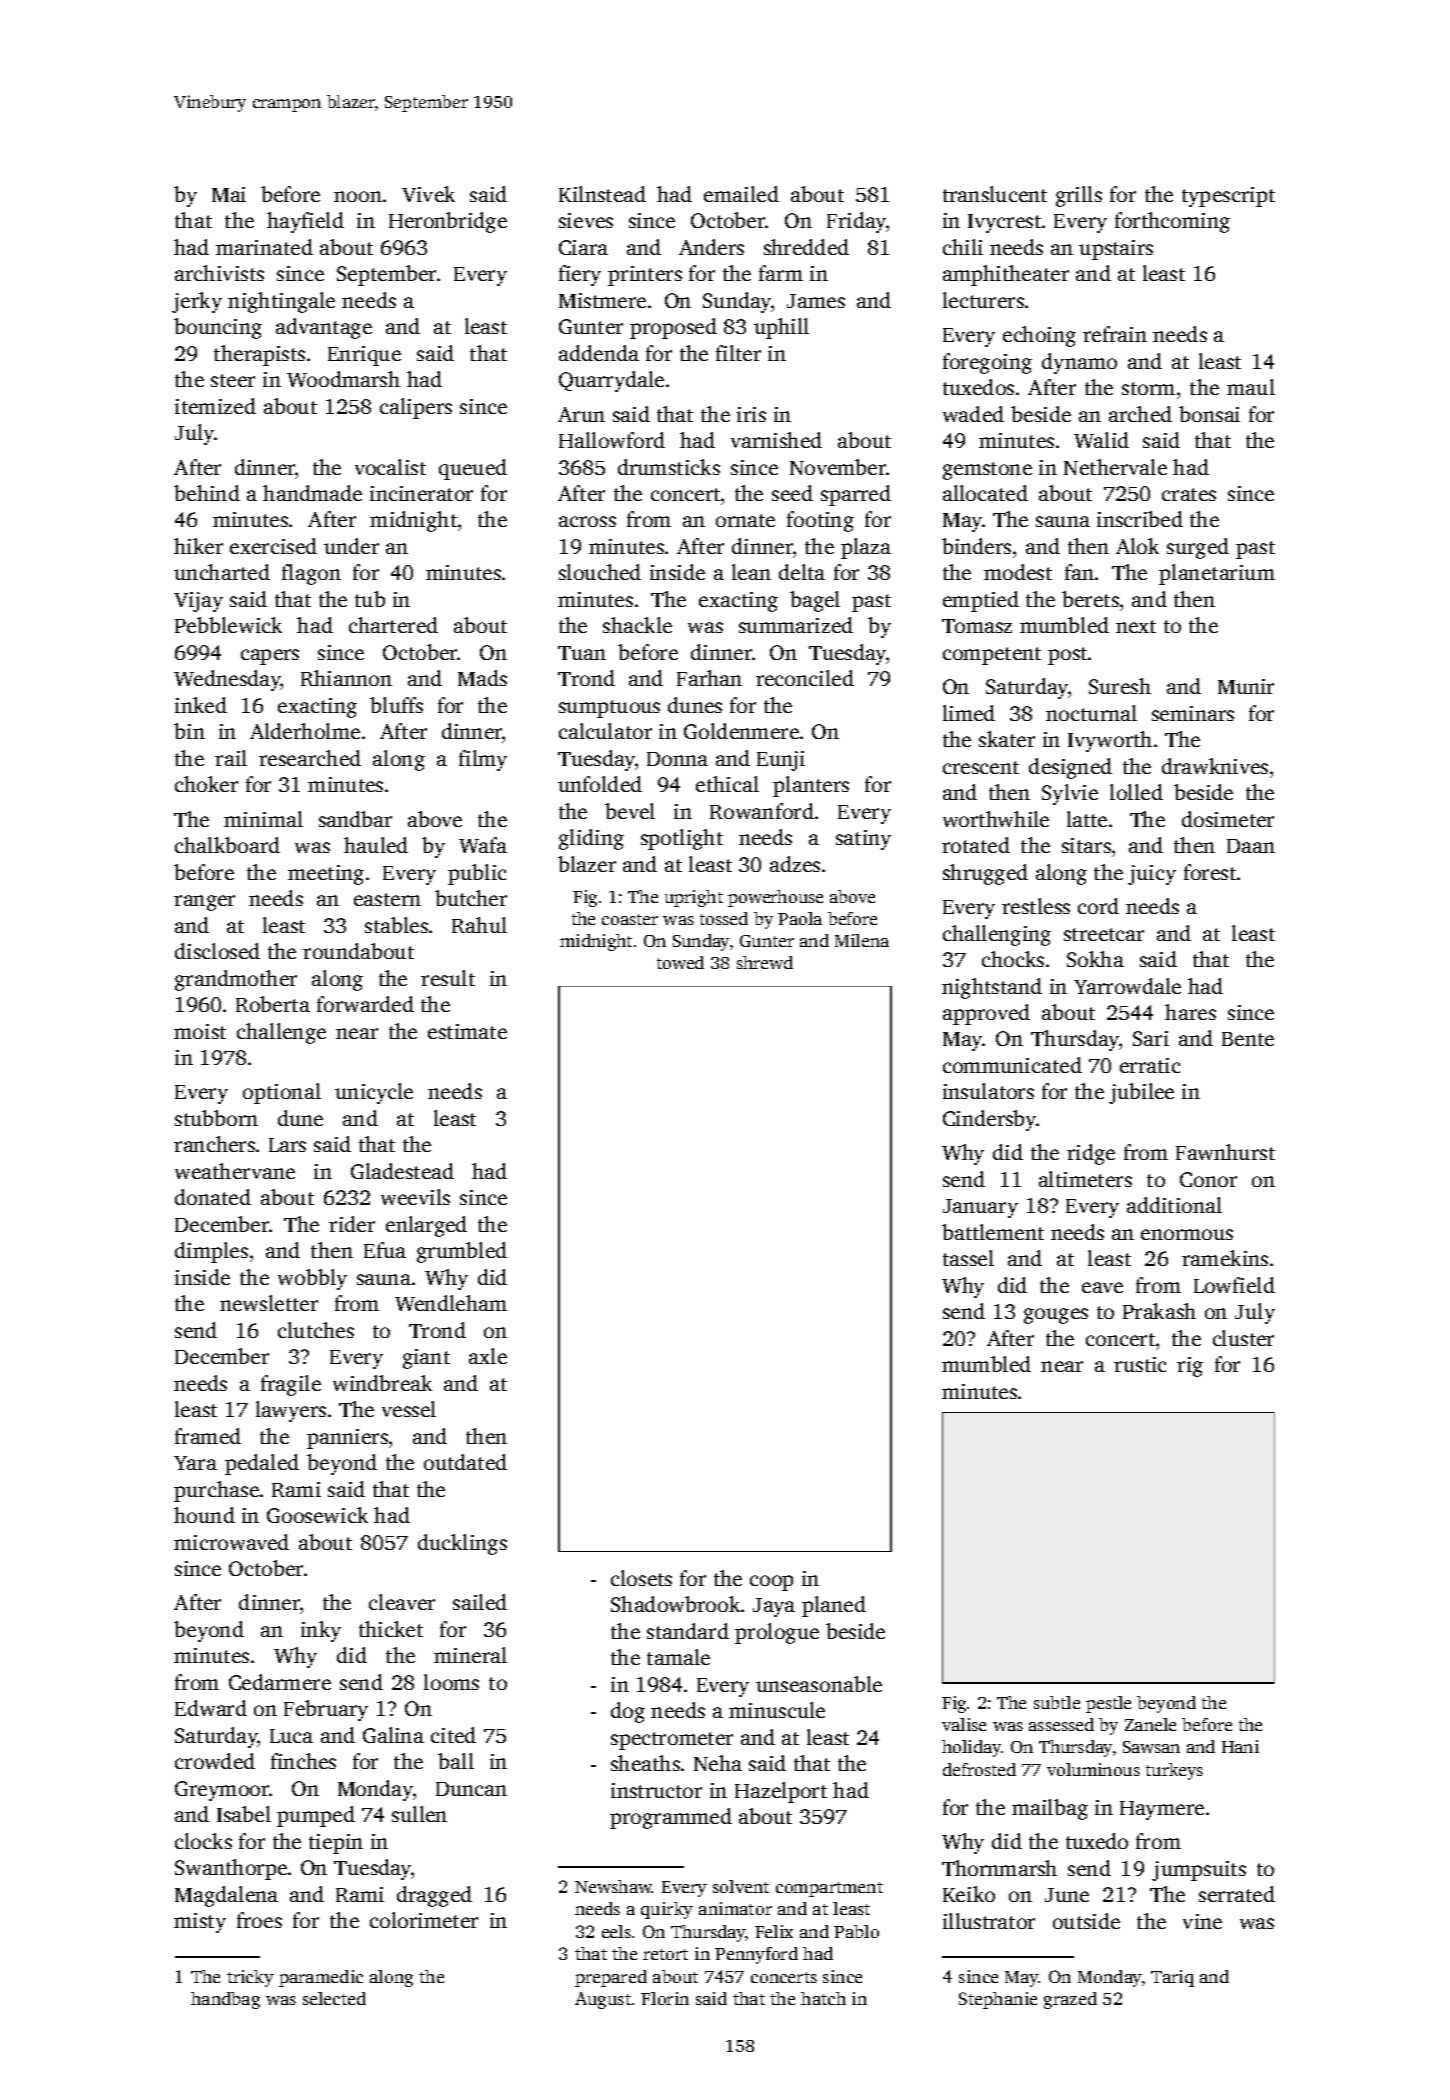 The width and height of the screenshot is (1450, 2100). I want to click on battlement, so click(993, 1232).
